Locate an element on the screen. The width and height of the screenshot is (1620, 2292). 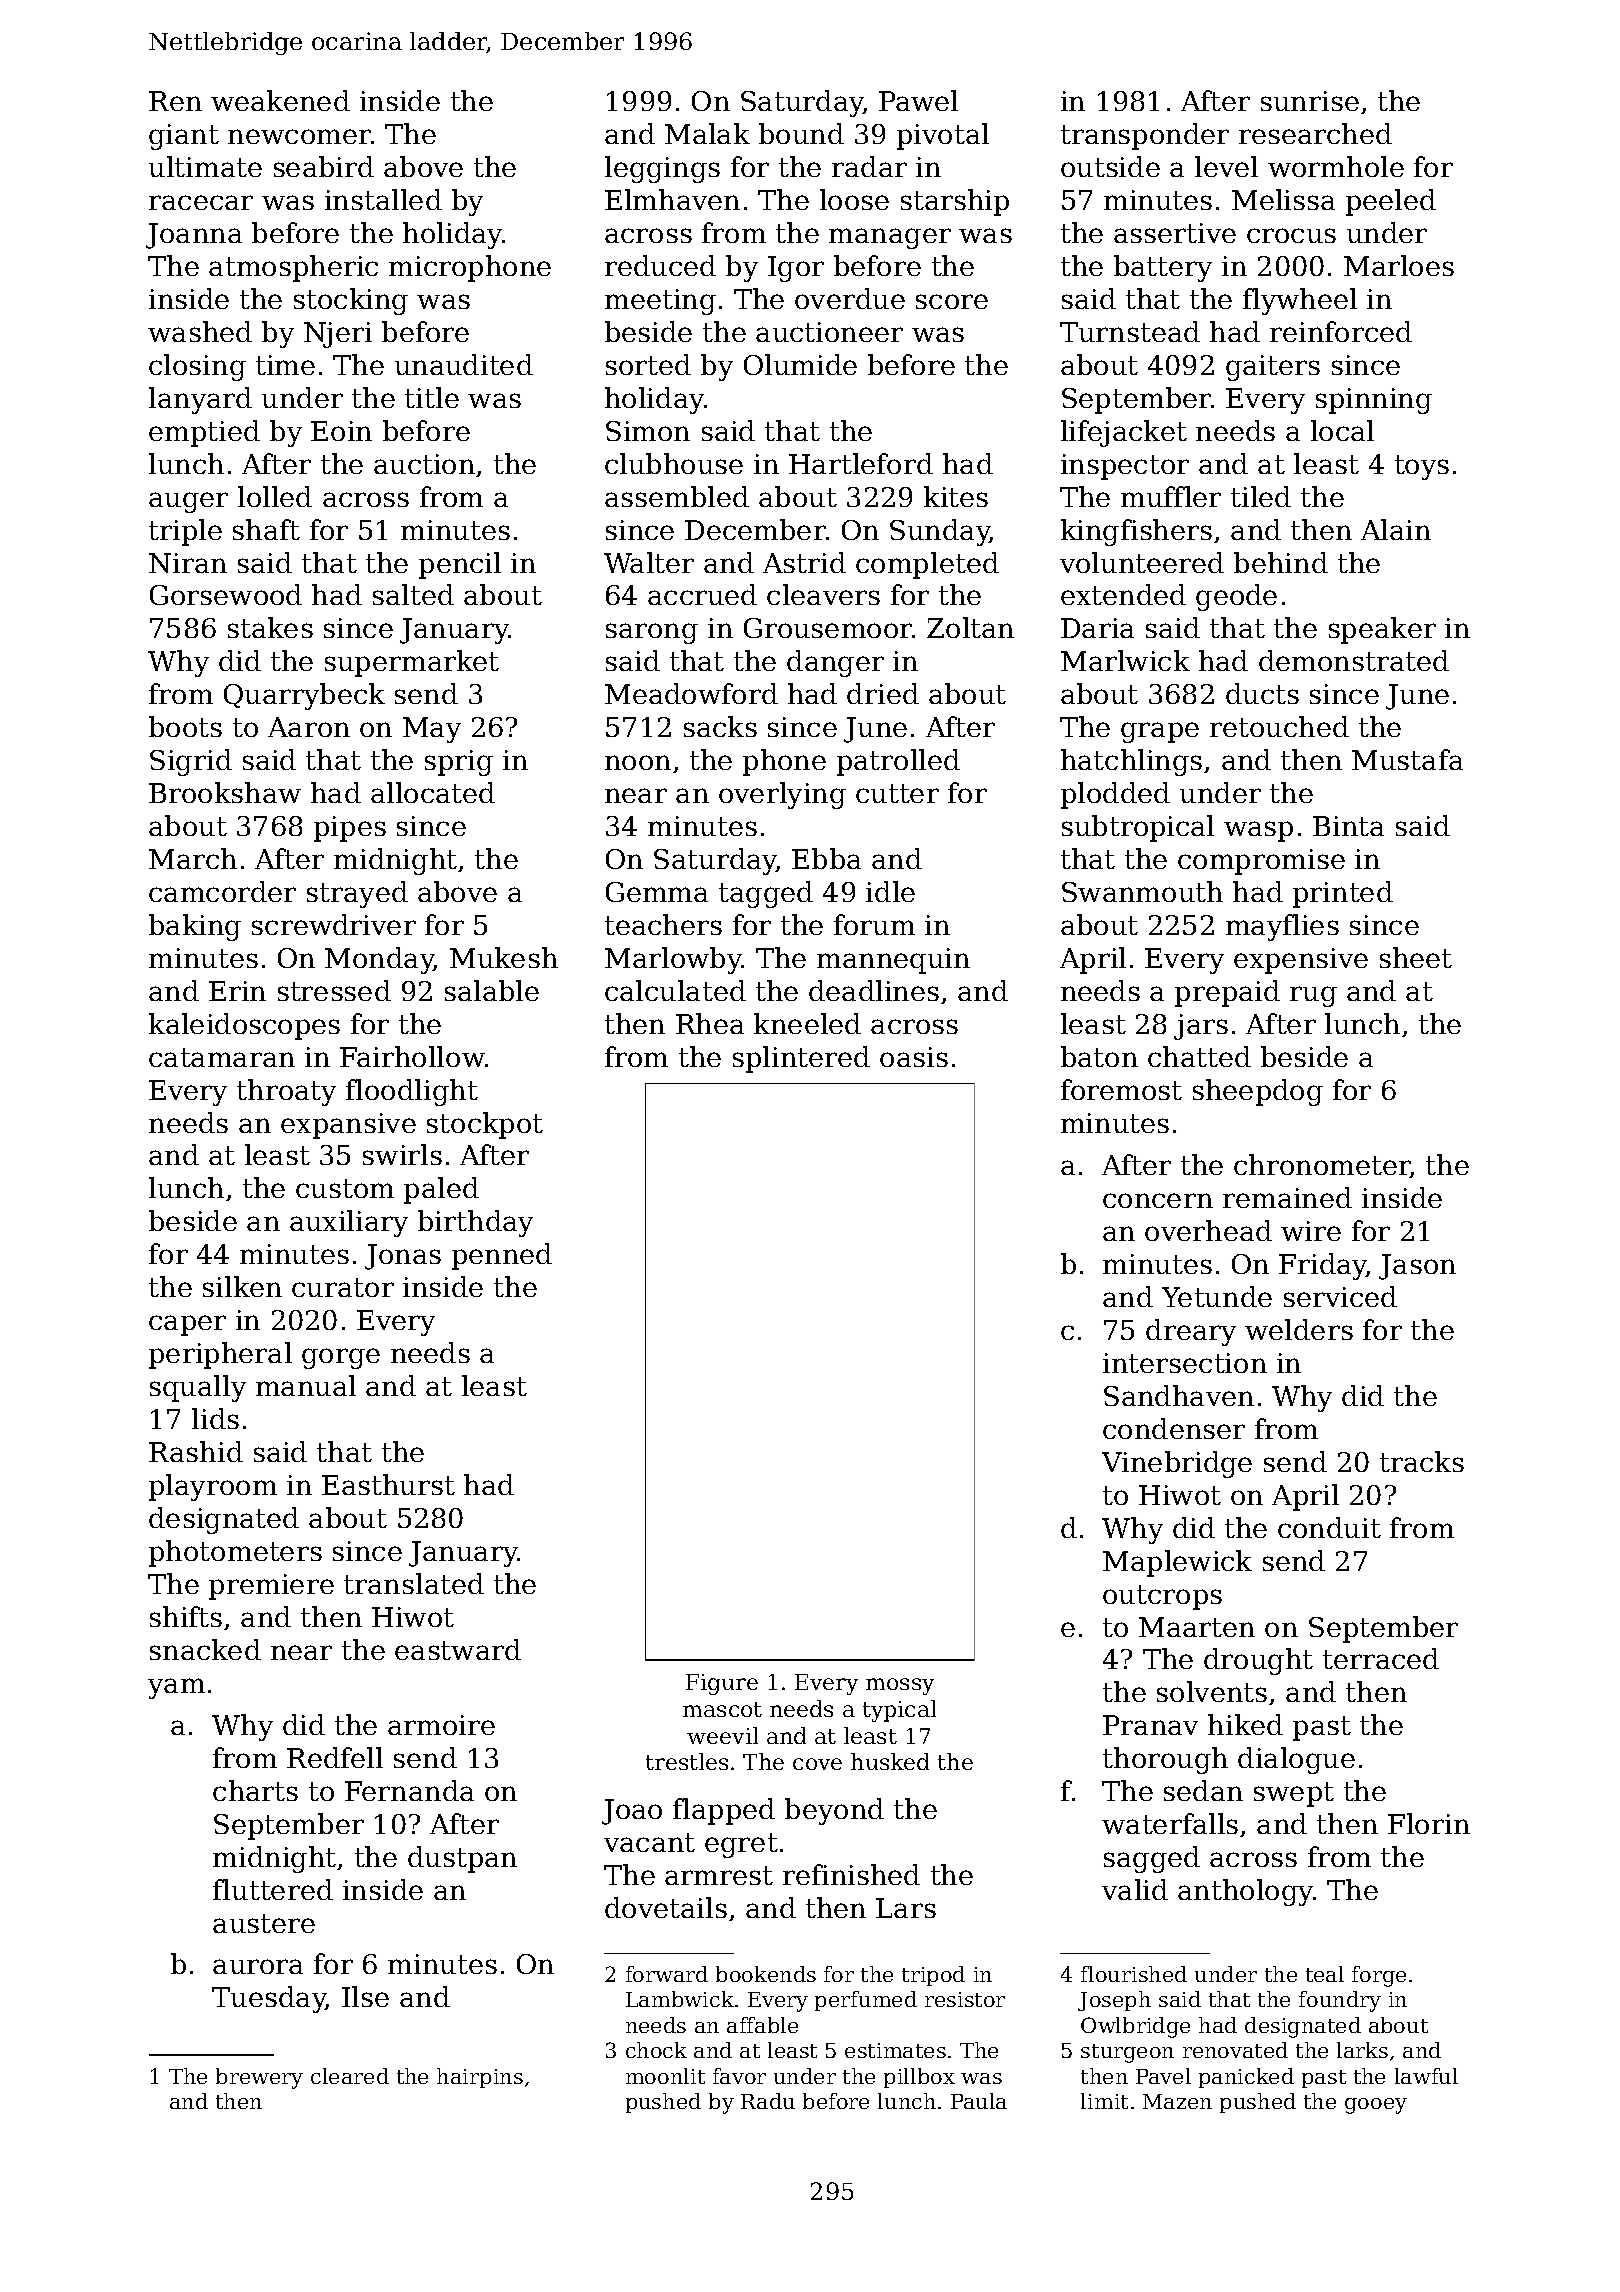
hairpins is located at coordinates (480, 2078).
